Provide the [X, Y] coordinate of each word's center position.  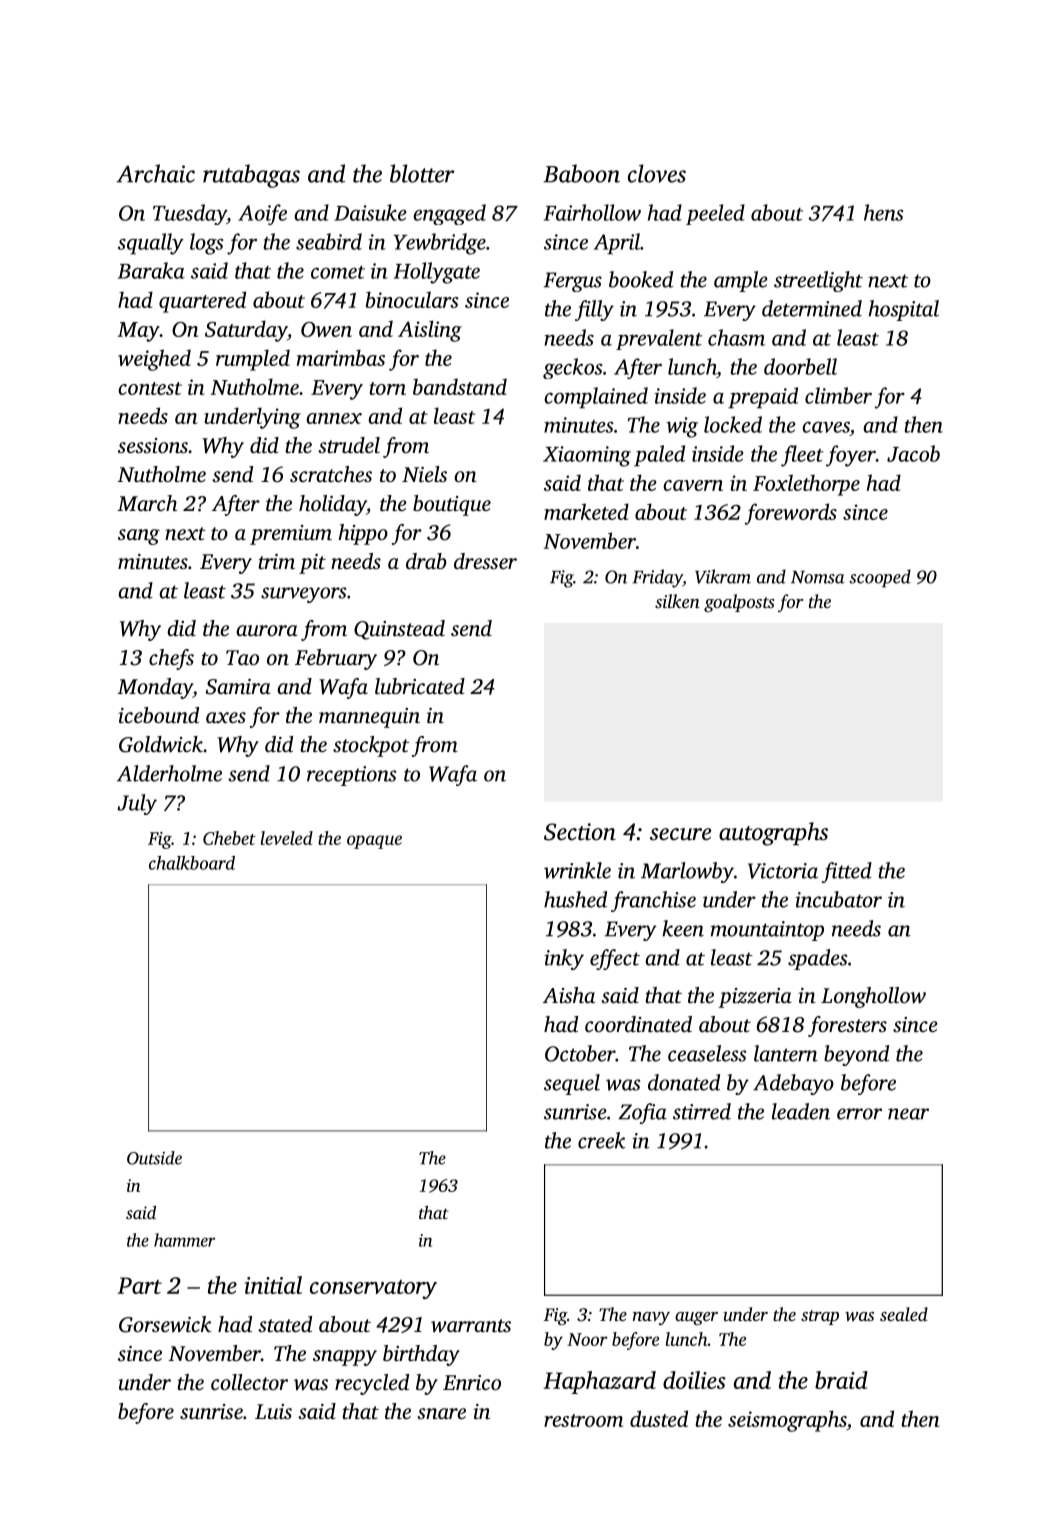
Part [139, 1285]
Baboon [581, 173]
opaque [374, 842]
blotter [422, 173]
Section [580, 832]
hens [883, 212]
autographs [773, 834]
